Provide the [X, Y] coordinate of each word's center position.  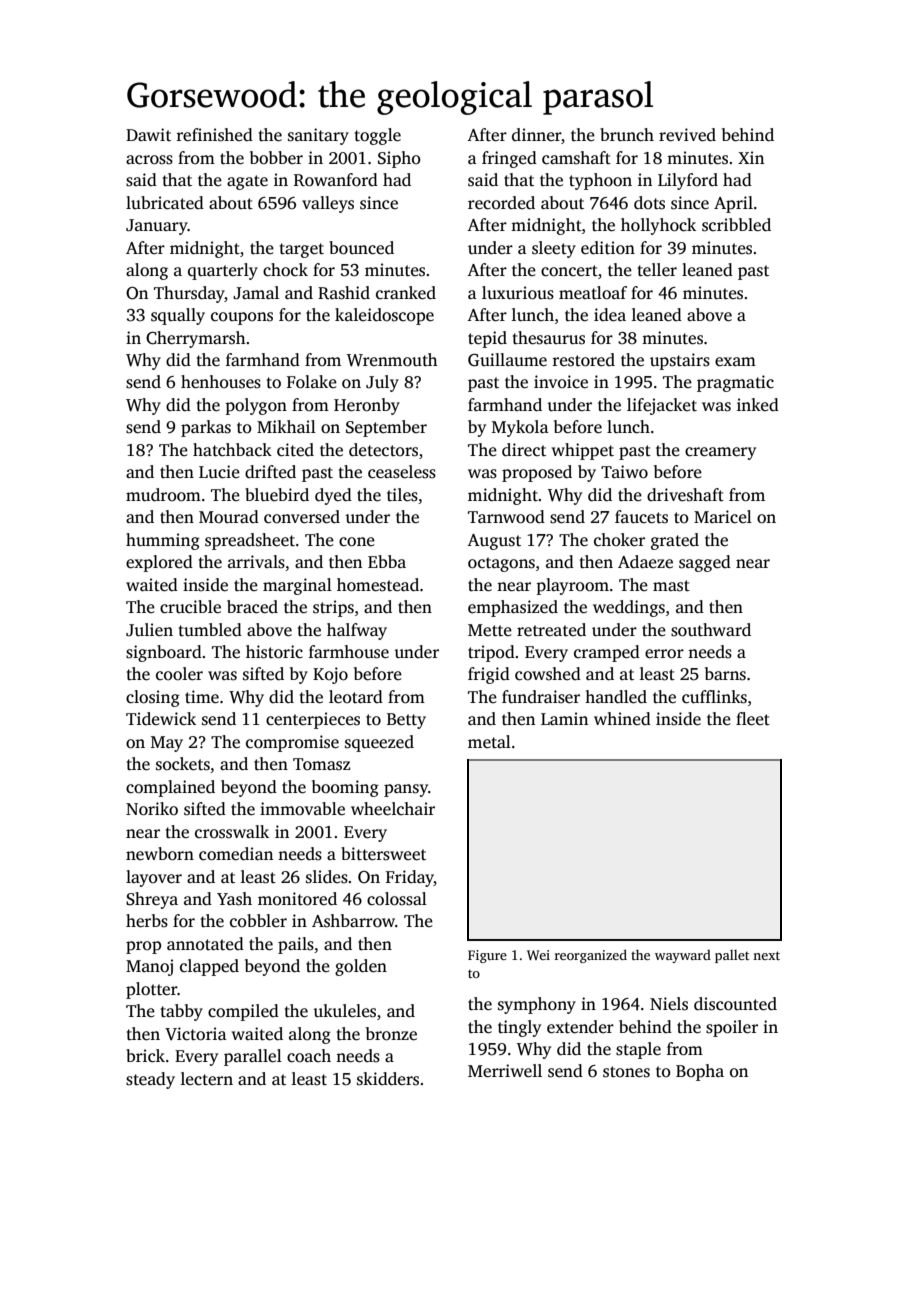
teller [657, 270]
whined [622, 718]
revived [687, 135]
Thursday [189, 294]
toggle [378, 136]
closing [153, 698]
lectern [207, 1079]
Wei [538, 955]
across [149, 160]
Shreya [152, 900]
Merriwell [505, 1071]
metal [489, 742]
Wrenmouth [392, 360]
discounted [735, 1004]
